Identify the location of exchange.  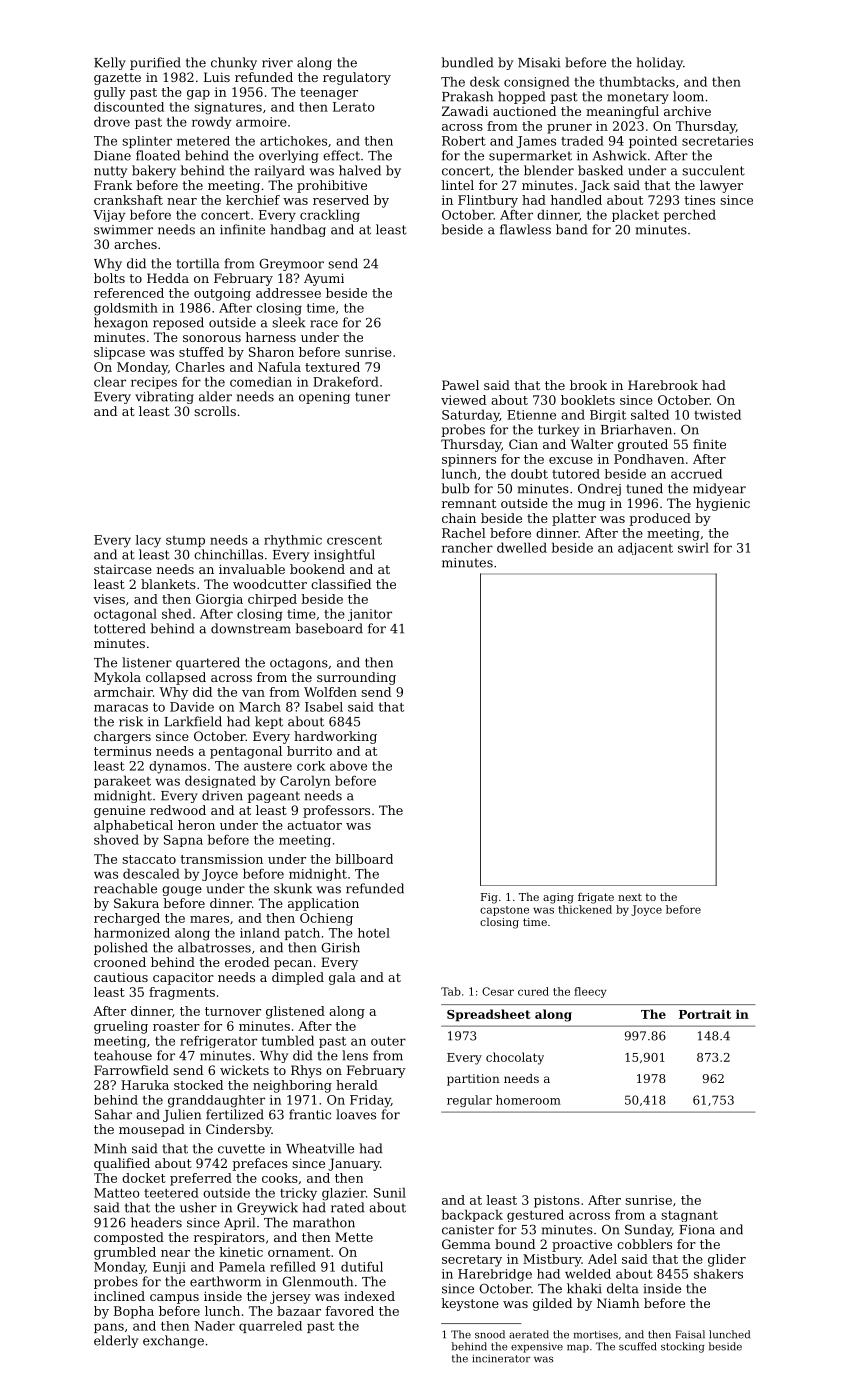
(173, 1341).
